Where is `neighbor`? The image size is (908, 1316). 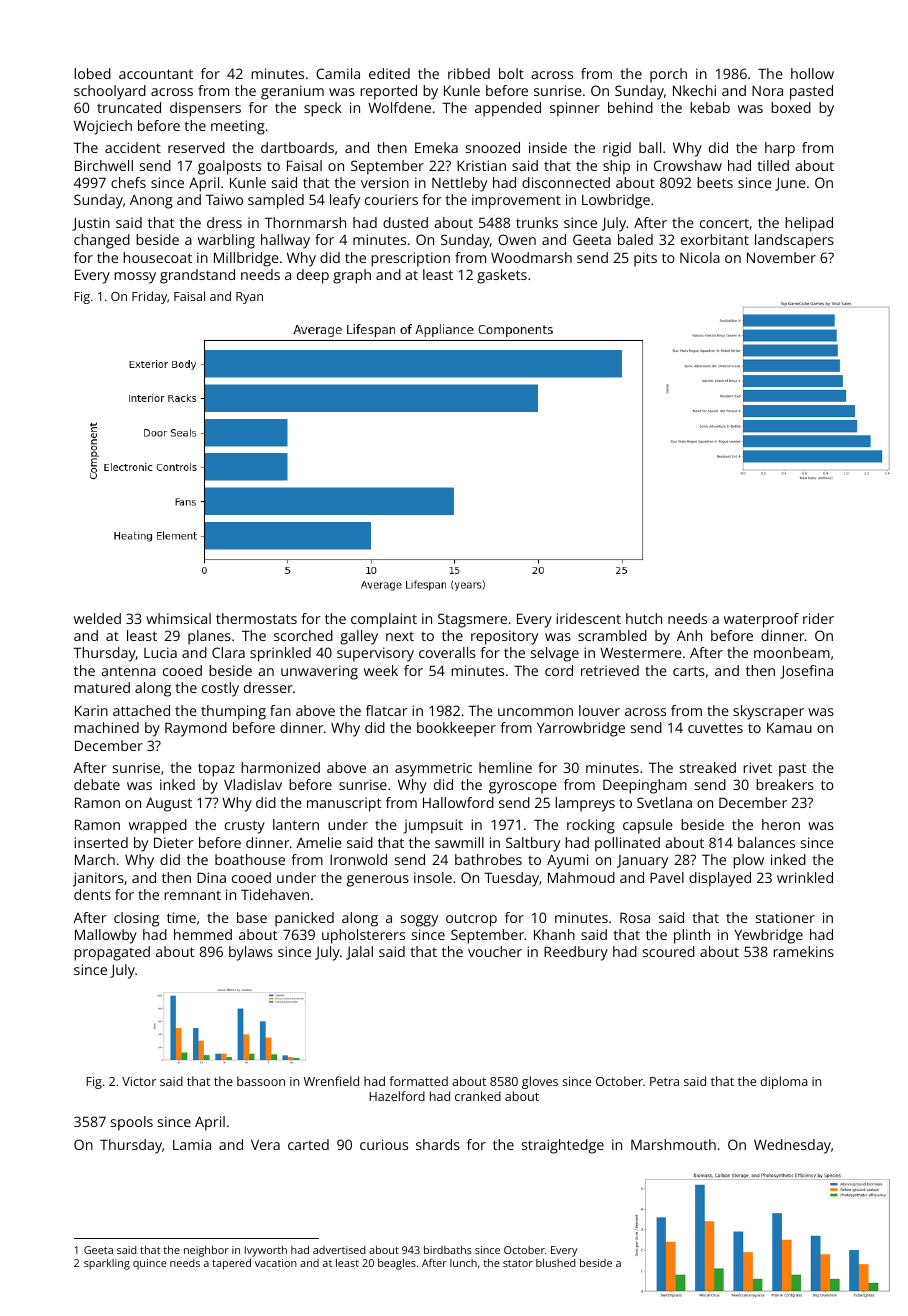
neighbor is located at coordinates (206, 1251).
